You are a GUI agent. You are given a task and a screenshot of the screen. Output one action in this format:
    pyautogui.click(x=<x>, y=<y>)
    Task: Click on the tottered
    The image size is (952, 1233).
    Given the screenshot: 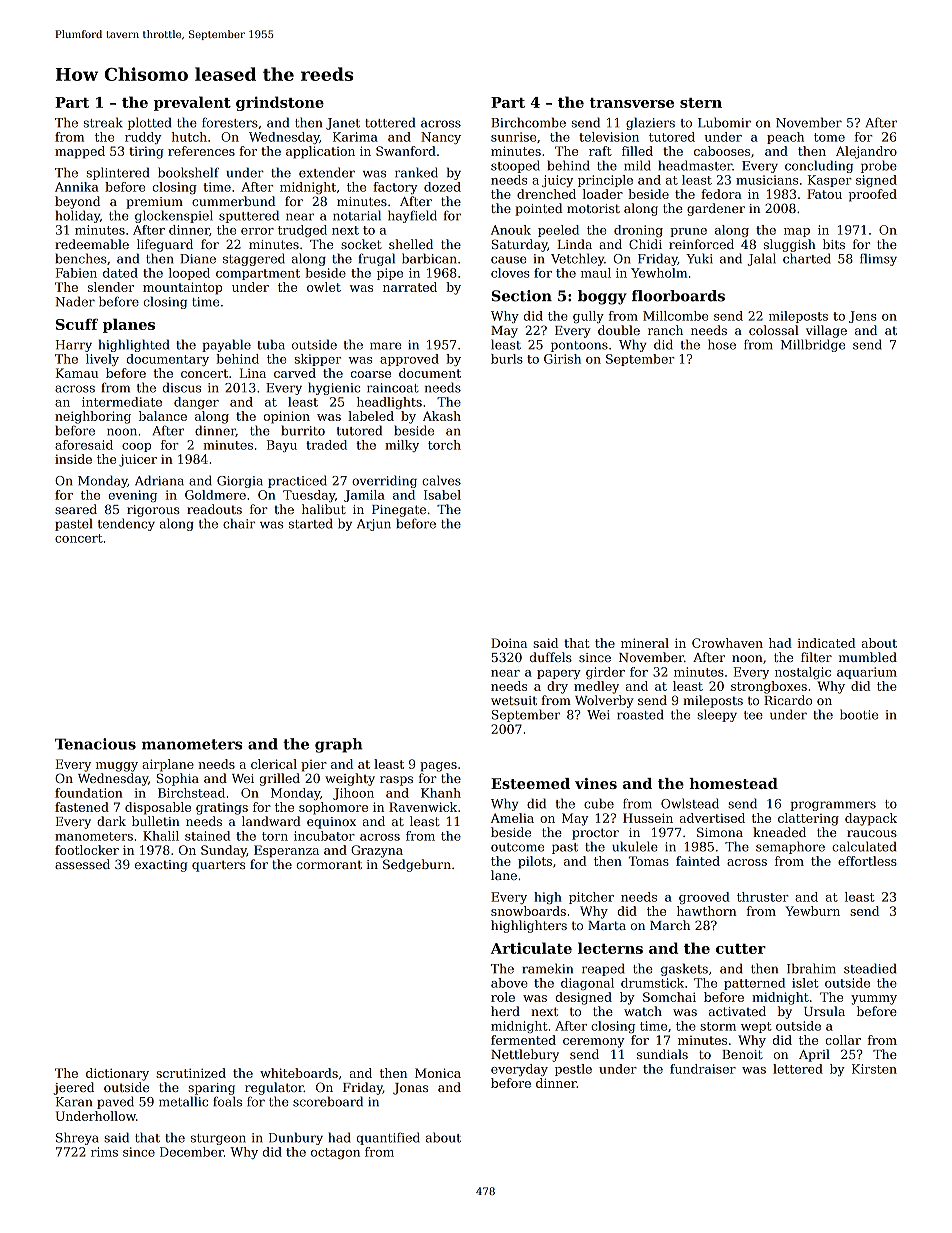 What is the action you would take?
    pyautogui.click(x=390, y=122)
